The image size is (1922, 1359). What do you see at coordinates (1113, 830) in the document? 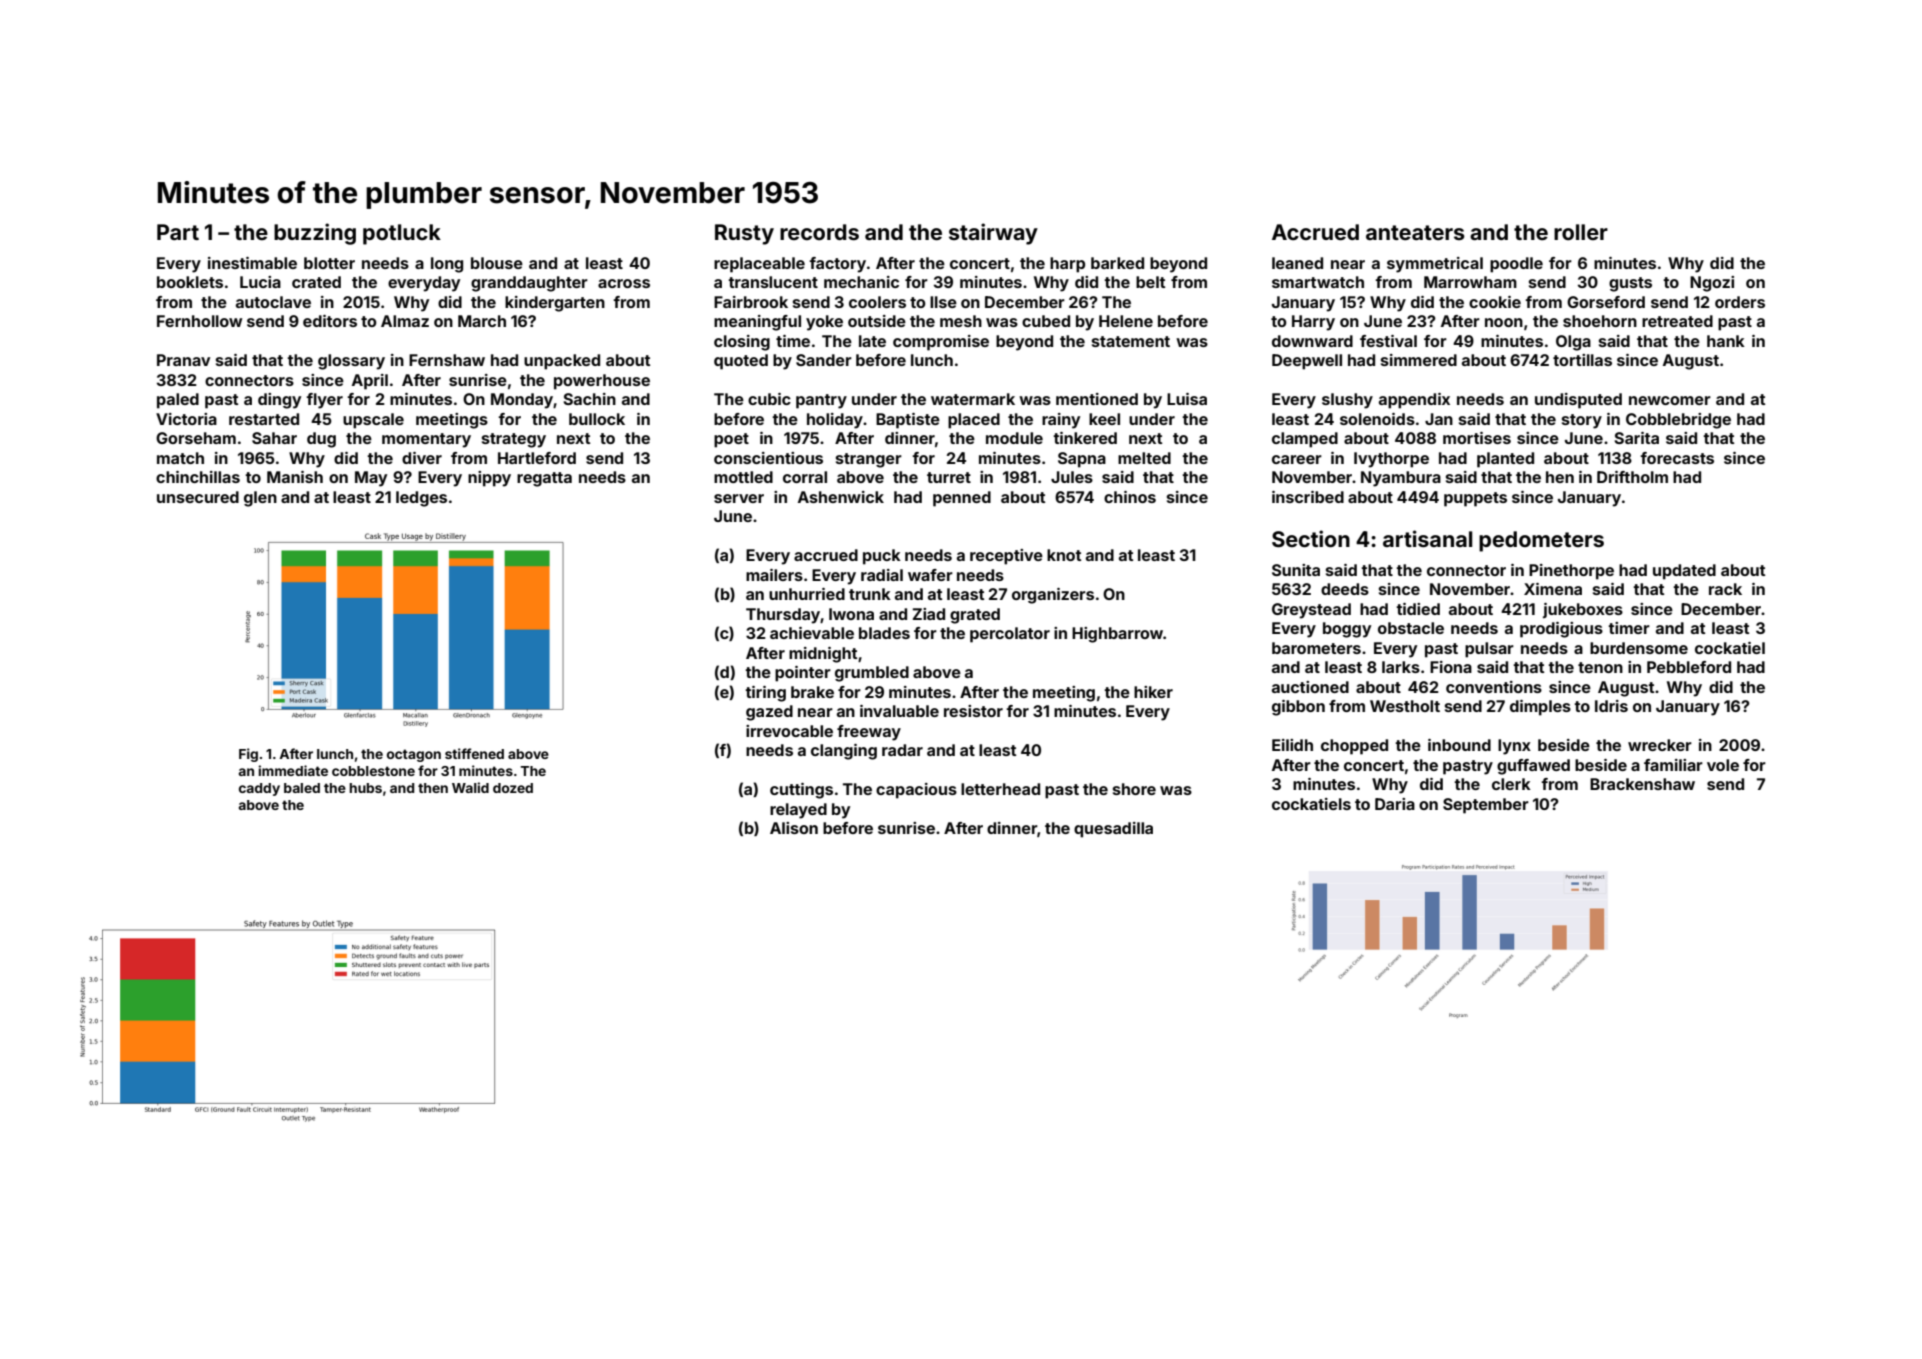
I see `quesadilla` at bounding box center [1113, 830].
